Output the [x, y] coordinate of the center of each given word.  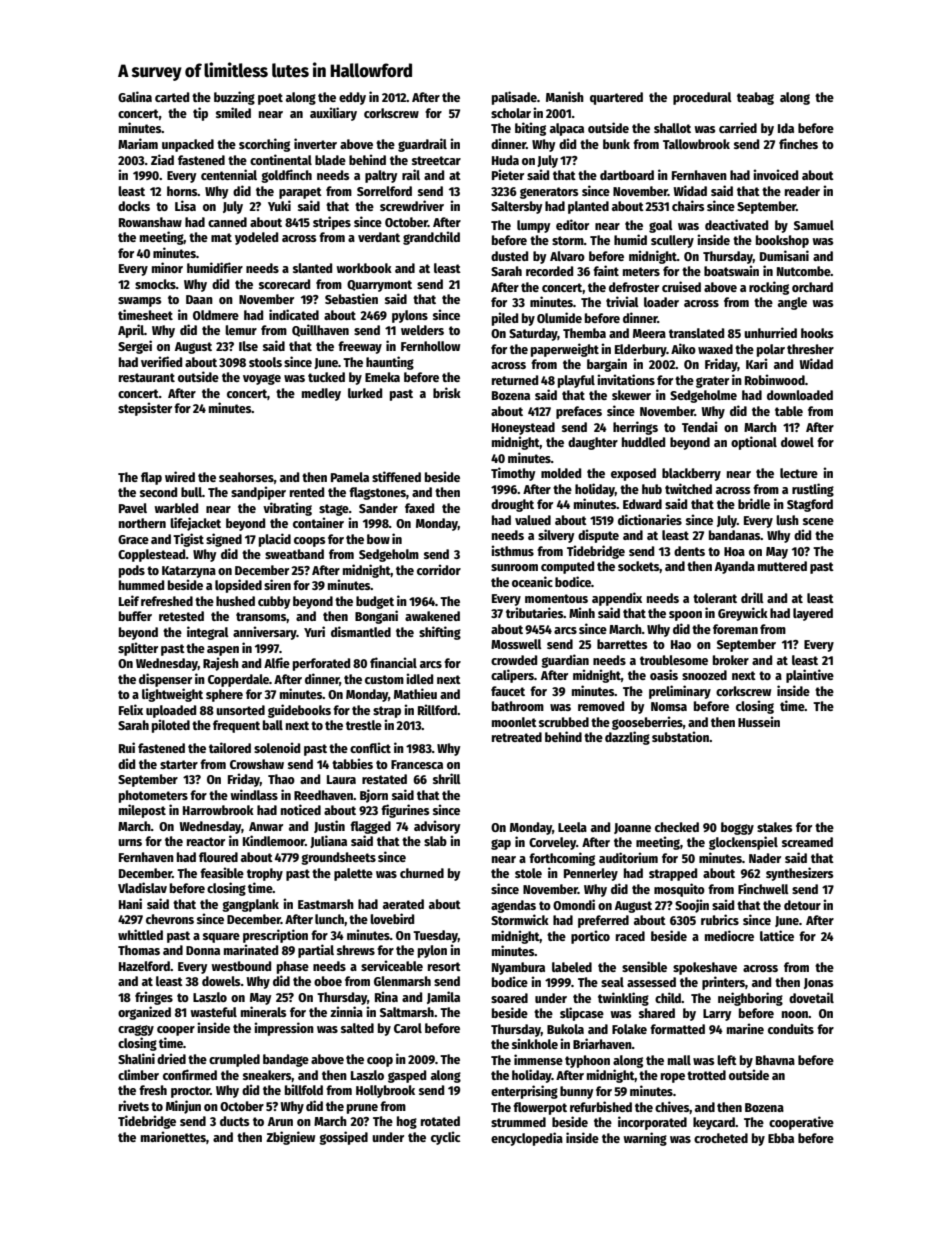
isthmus [512, 550]
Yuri [314, 631]
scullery [672, 241]
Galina [135, 96]
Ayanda [735, 567]
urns [130, 842]
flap [151, 478]
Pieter [508, 174]
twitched [688, 488]
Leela [572, 827]
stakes [774, 827]
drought [512, 505]
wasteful [213, 1012]
